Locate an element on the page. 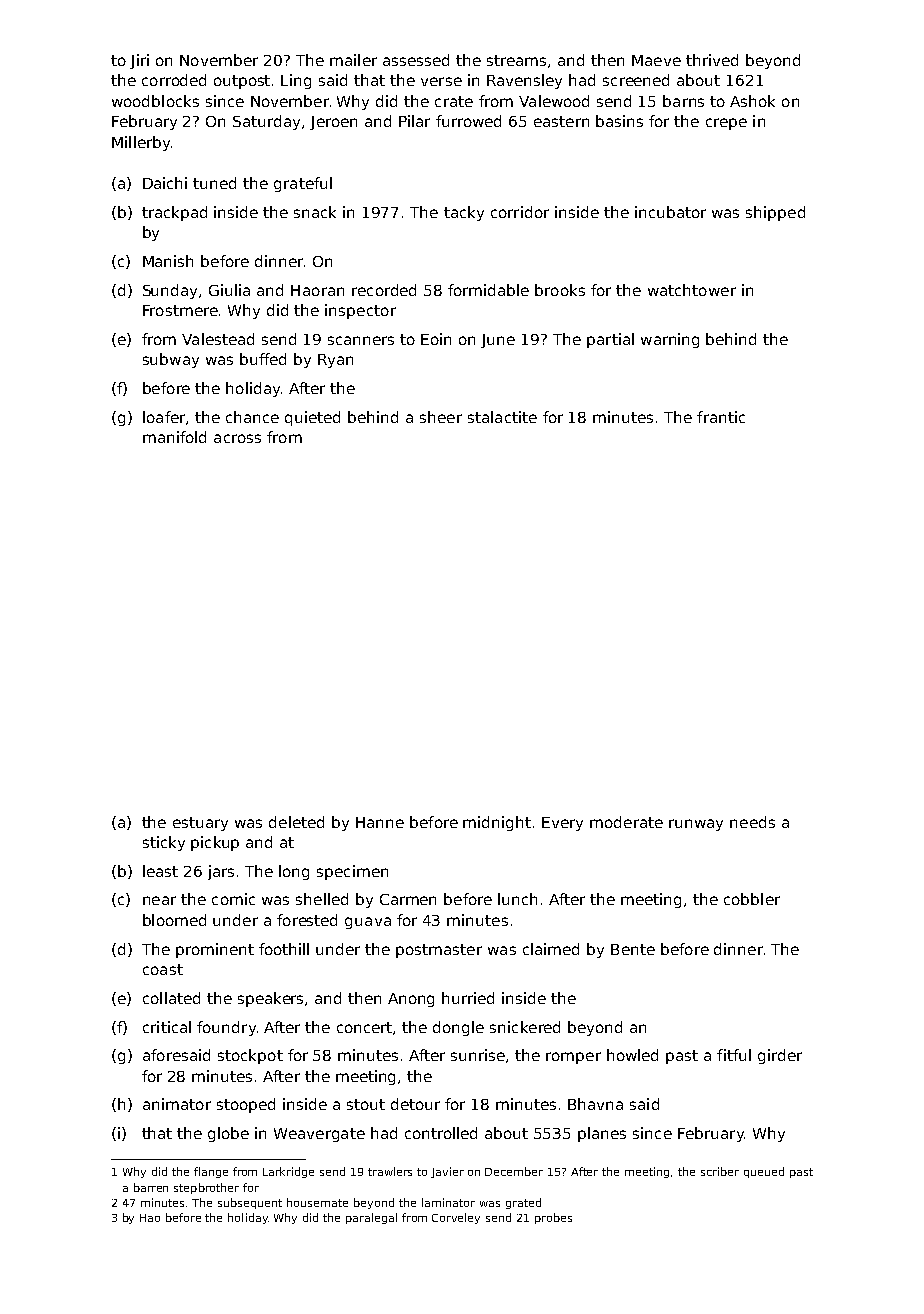 The height and width of the page is (1314, 924). girder is located at coordinates (780, 1056).
